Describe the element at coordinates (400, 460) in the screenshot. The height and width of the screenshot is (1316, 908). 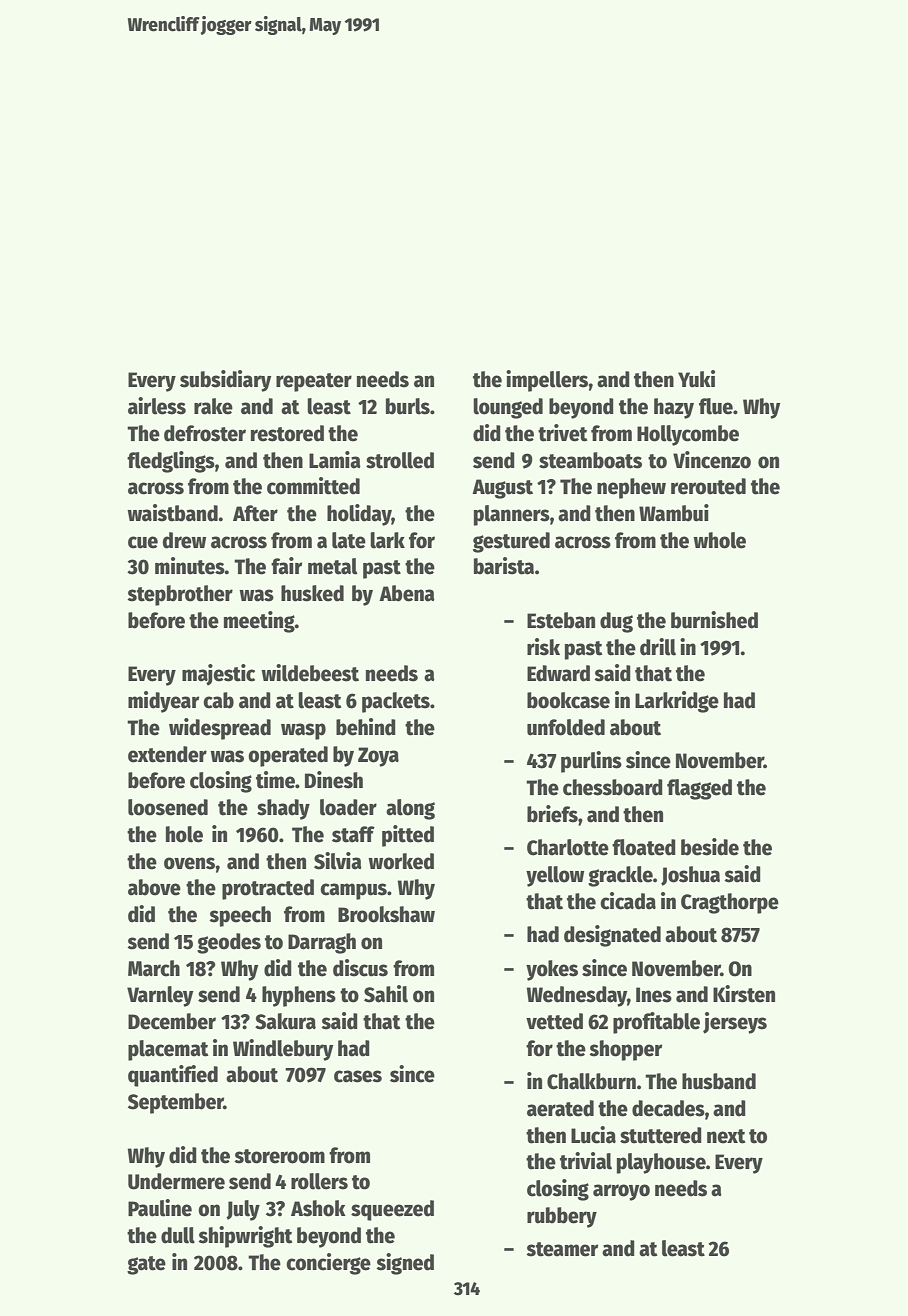
I see `strolled` at that location.
